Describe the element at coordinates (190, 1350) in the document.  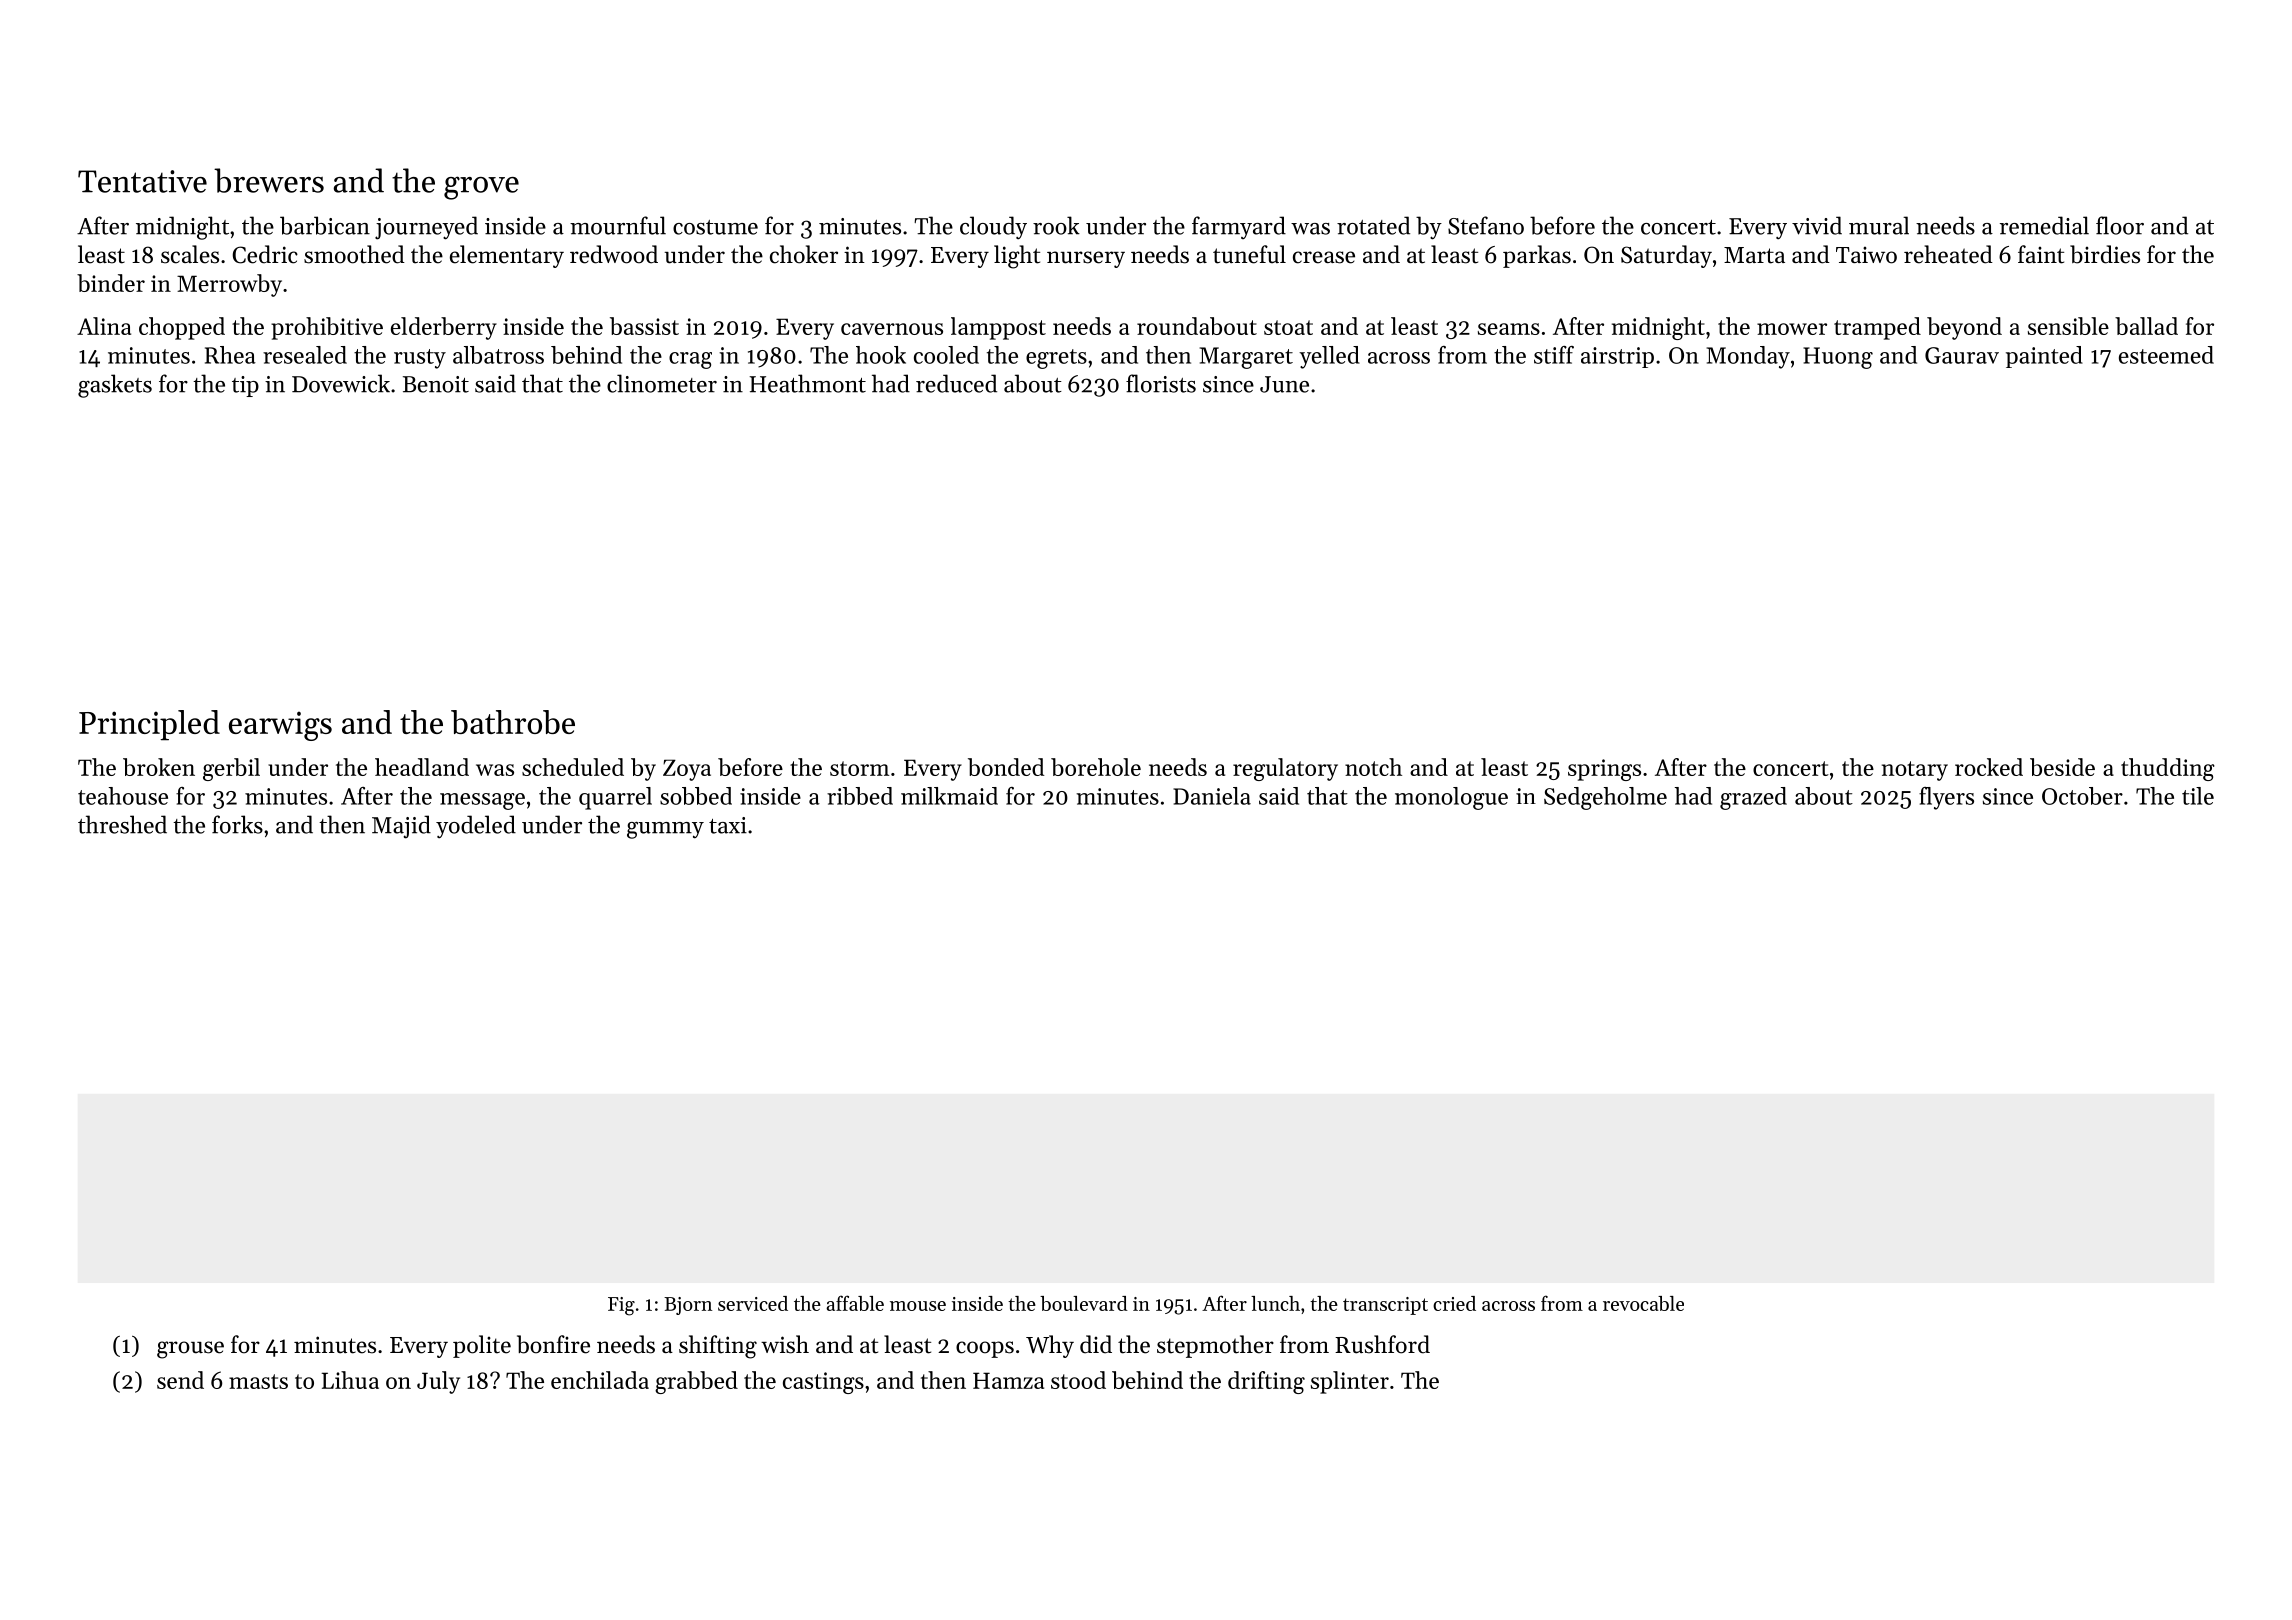
I see `grouse` at that location.
